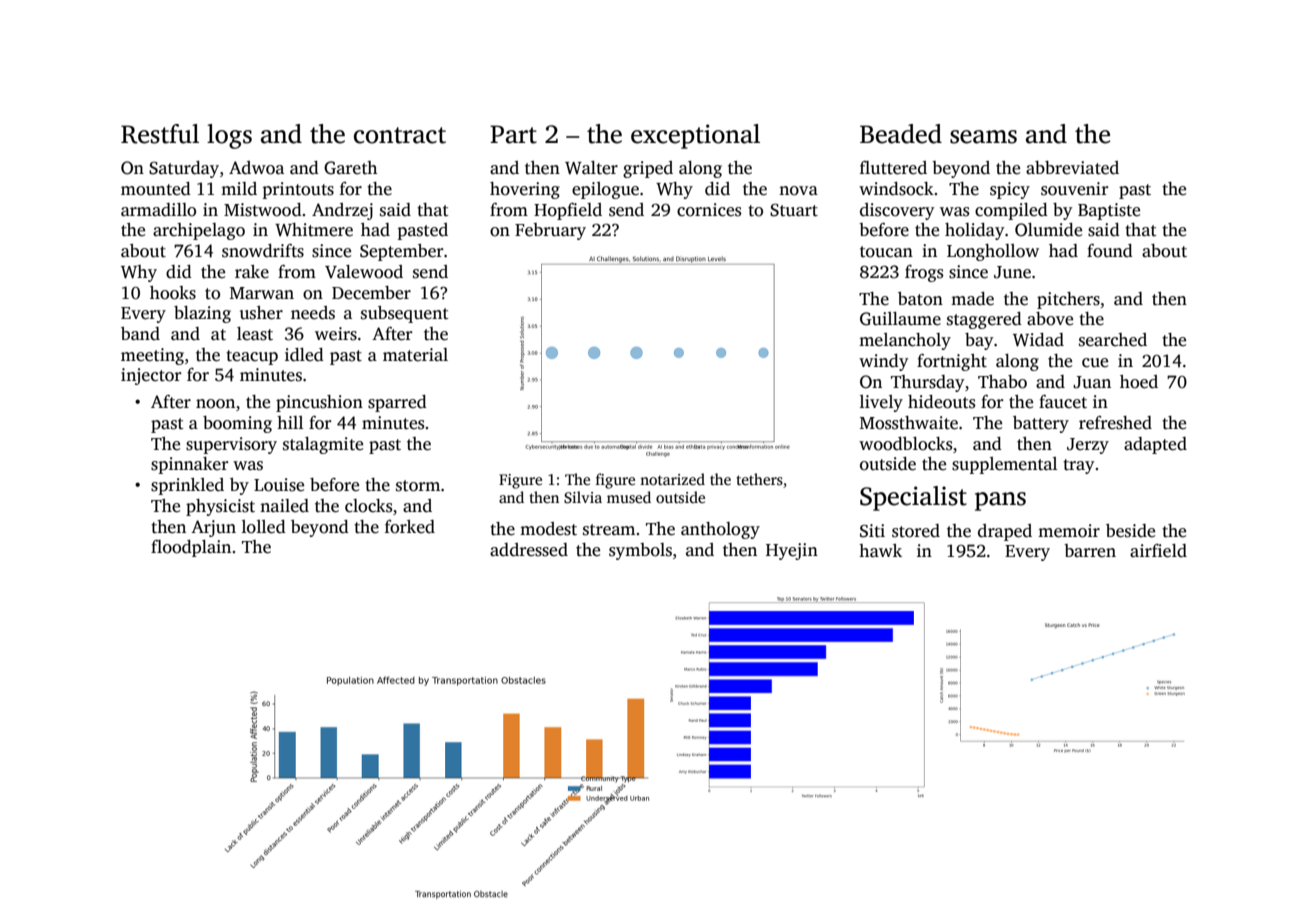 This page has width=1308, height=924. Describe the element at coordinates (368, 506) in the page. I see `clocks` at that location.
